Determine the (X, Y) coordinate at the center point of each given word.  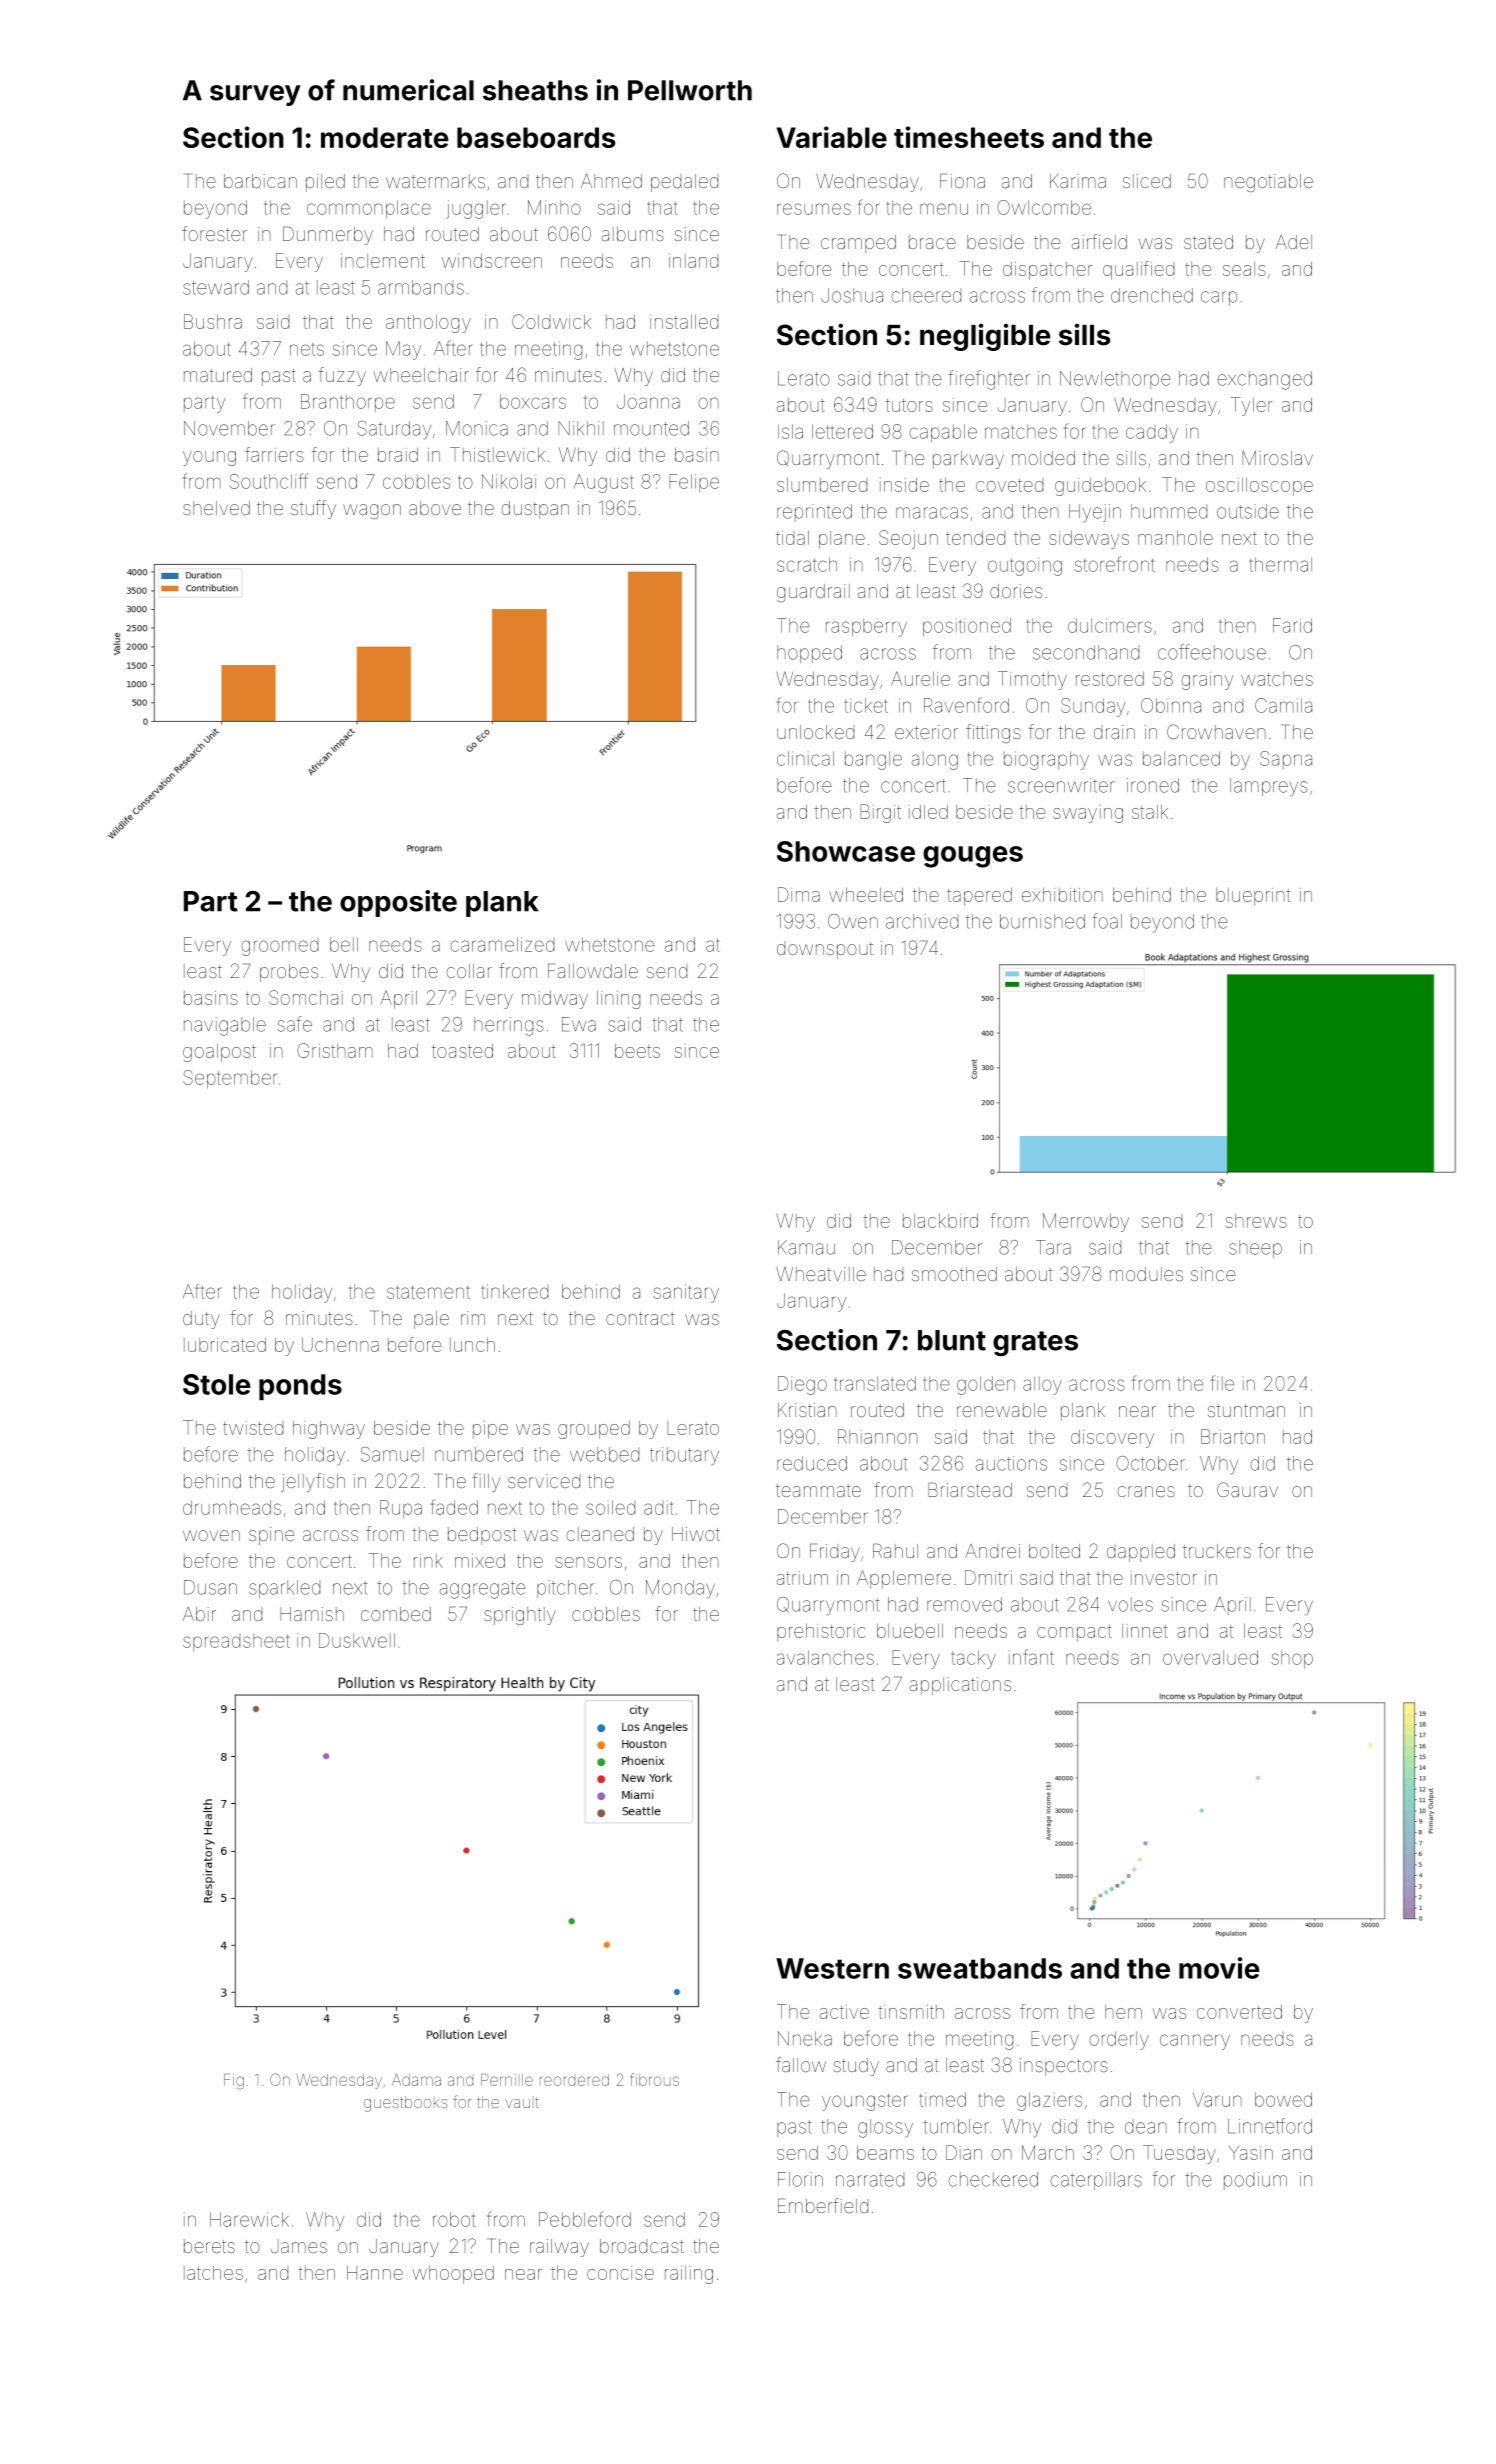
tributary (684, 1456)
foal (1107, 921)
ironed (1153, 785)
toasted (462, 1051)
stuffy (313, 509)
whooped (453, 2275)
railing (689, 2275)
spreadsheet (236, 1642)
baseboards (536, 137)
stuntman (1246, 1410)
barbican (260, 181)
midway (555, 1000)
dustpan (535, 510)
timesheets (969, 137)
